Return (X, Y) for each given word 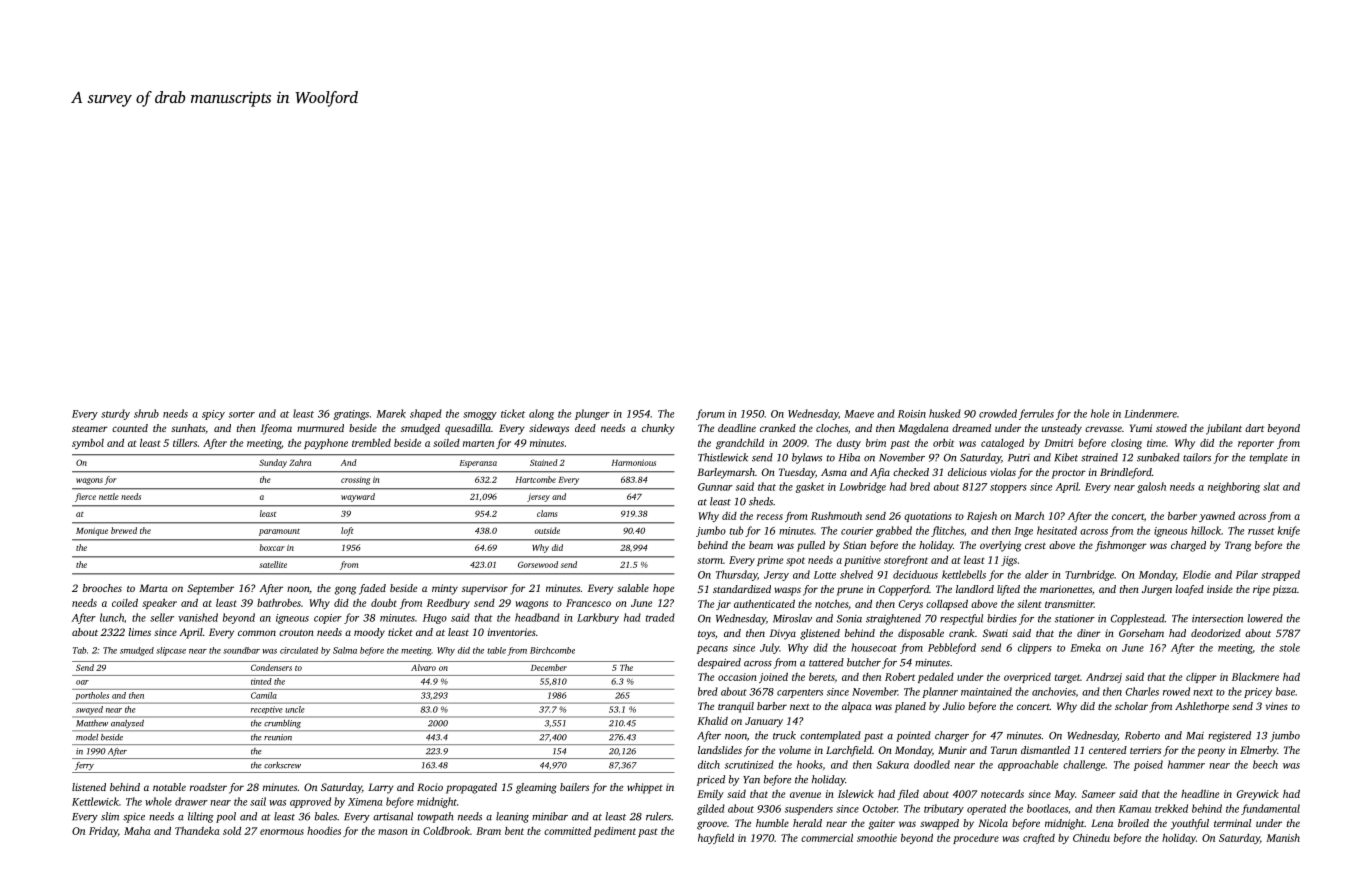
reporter (1256, 444)
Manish (1283, 837)
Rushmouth (836, 516)
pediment (615, 832)
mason (393, 832)
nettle (109, 496)
